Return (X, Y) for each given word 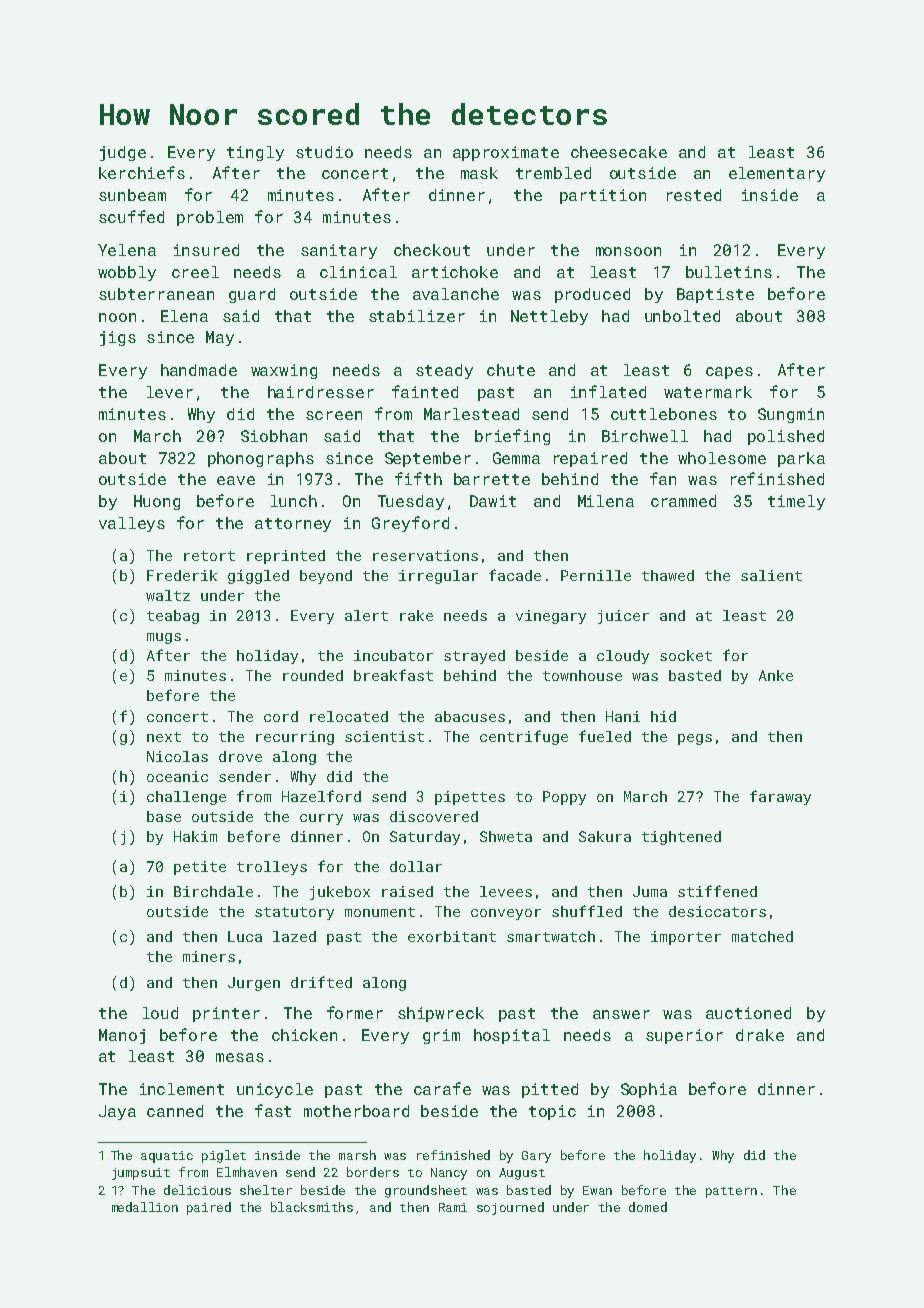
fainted (425, 391)
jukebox (340, 893)
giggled (258, 577)
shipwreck (441, 1014)
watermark (708, 392)
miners (209, 956)
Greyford (410, 524)
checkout (432, 250)
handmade (199, 370)
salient (771, 575)
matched (762, 936)
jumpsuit (141, 1174)
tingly (255, 153)
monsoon (628, 251)
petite (200, 868)
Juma (650, 891)
